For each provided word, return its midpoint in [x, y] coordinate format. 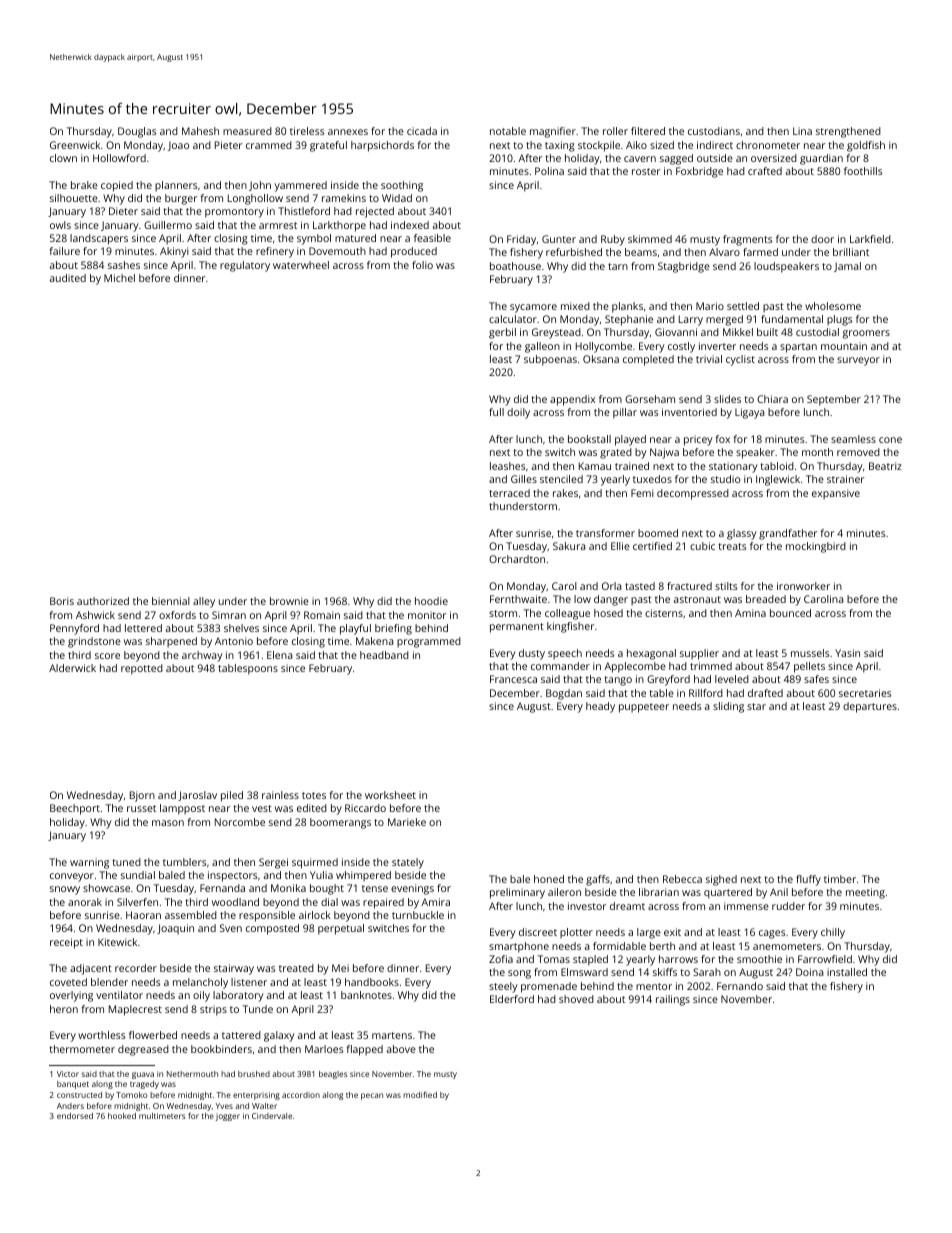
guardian [821, 159]
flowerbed [153, 1035]
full [496, 412]
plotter [576, 933]
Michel [119, 278]
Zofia [501, 959]
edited [312, 808]
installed [847, 972]
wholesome [833, 306]
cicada [422, 131]
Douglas [137, 132]
